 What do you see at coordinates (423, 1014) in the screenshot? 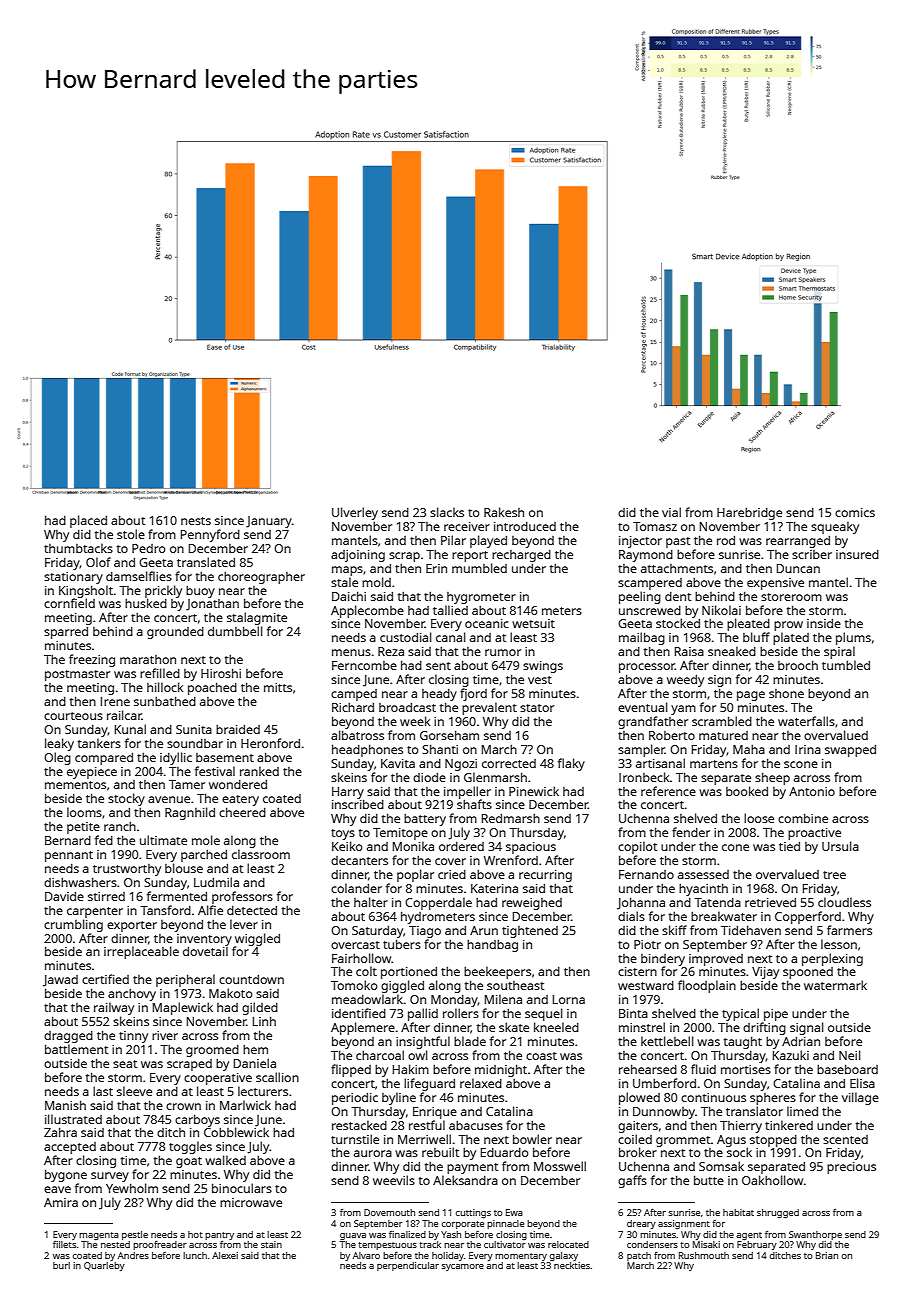
I see `pallid` at bounding box center [423, 1014].
